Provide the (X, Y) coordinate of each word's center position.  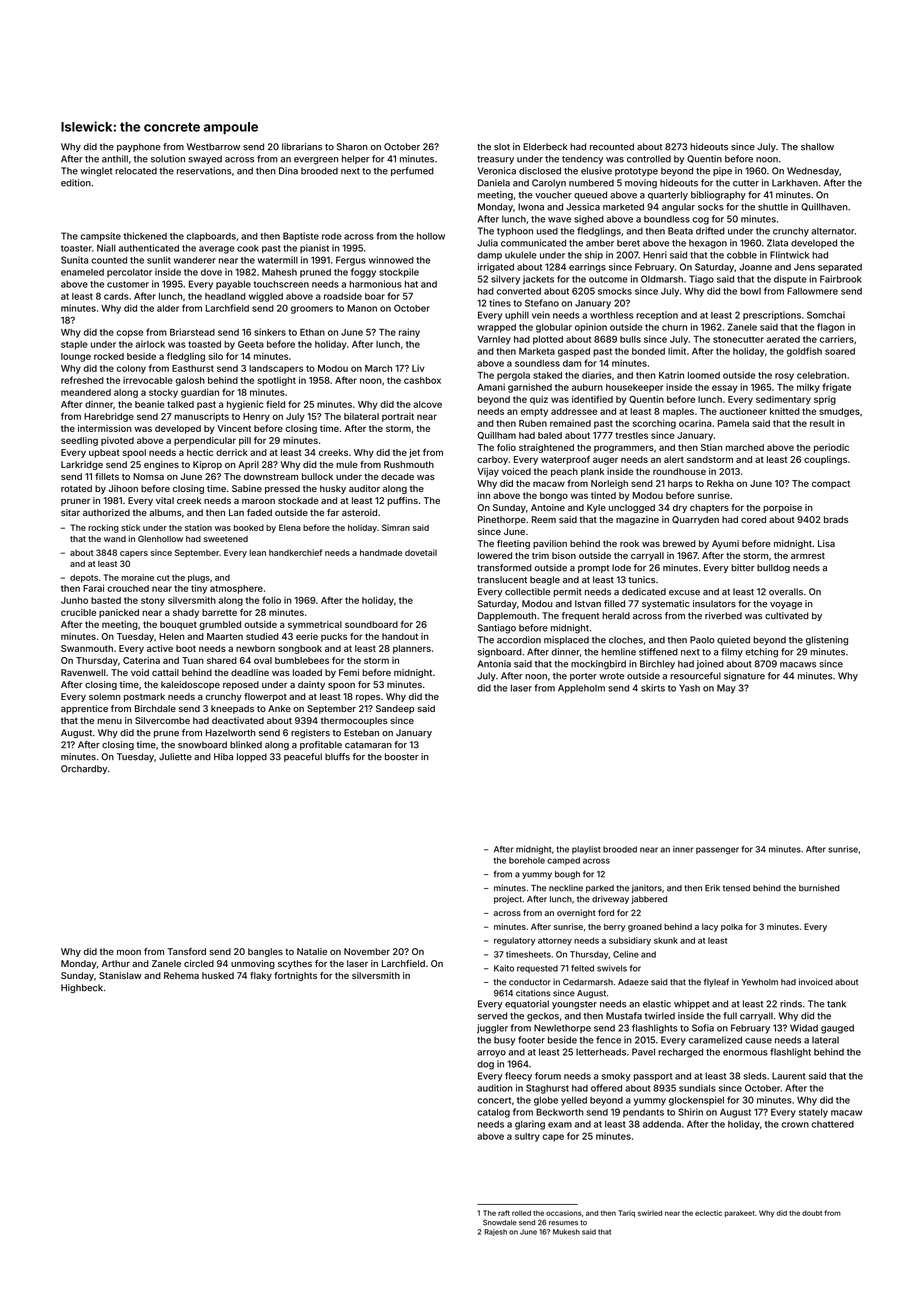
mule (347, 464)
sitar (70, 512)
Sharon (352, 147)
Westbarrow (213, 147)
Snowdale (500, 1222)
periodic (831, 448)
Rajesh (495, 1232)
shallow (817, 147)
